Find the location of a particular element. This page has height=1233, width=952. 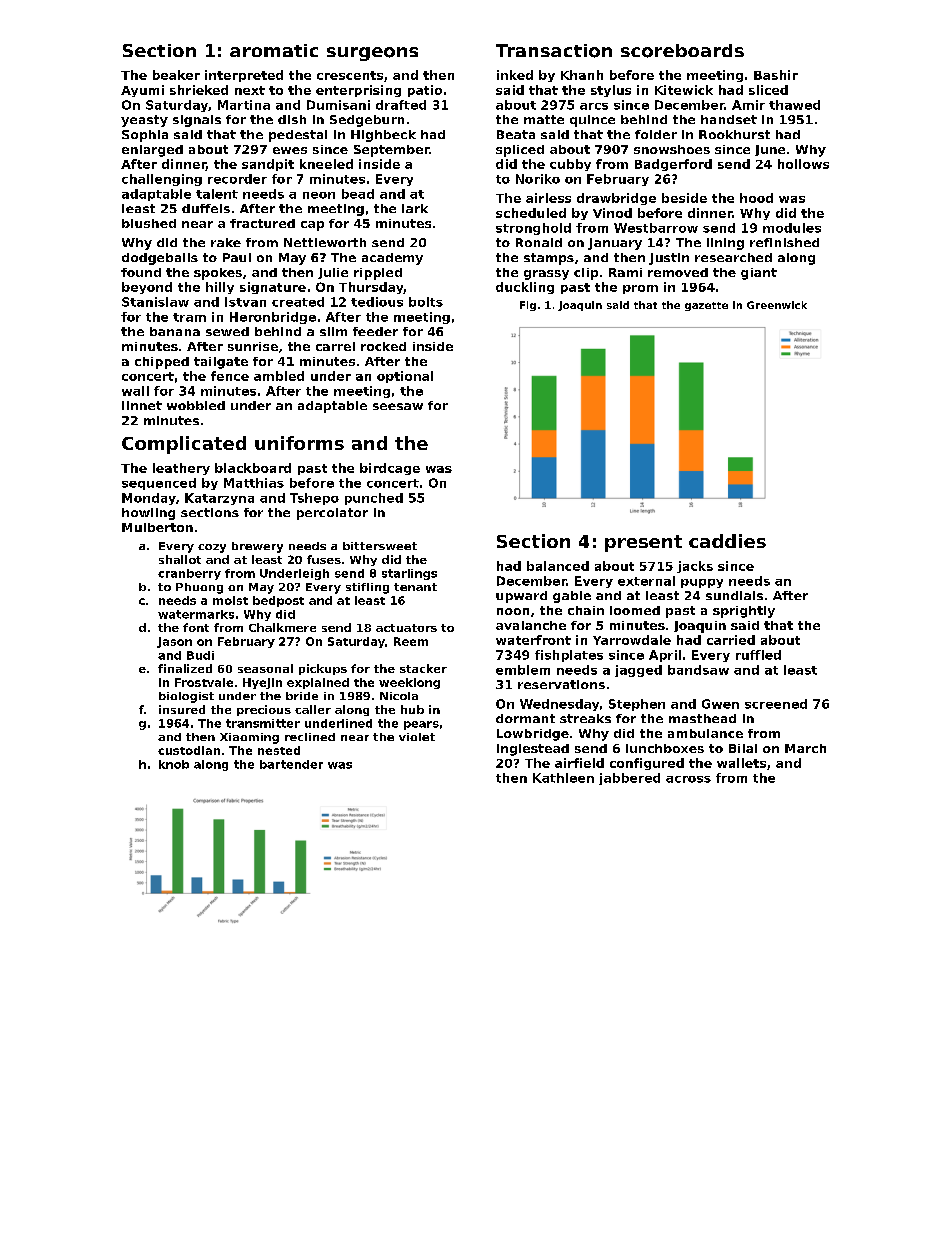

Katarzyna is located at coordinates (219, 499).
